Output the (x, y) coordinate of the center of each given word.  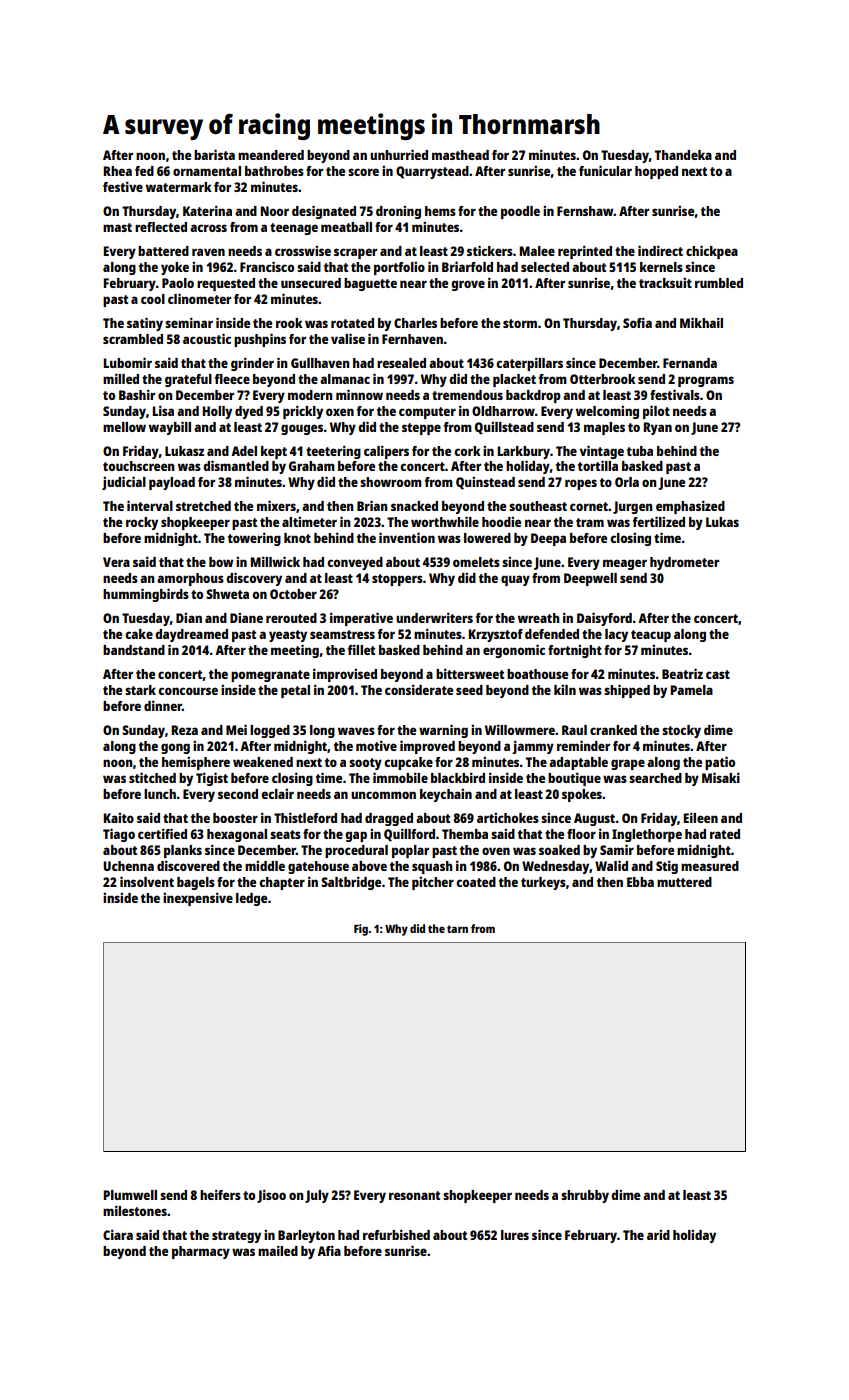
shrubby (585, 1196)
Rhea (118, 171)
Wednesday (556, 867)
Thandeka (683, 155)
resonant (414, 1195)
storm (520, 323)
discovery (254, 579)
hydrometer (684, 563)
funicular (605, 170)
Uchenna (128, 866)
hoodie (501, 522)
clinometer (199, 298)
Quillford (409, 835)
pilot (656, 412)
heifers (220, 1195)
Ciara (118, 1235)
